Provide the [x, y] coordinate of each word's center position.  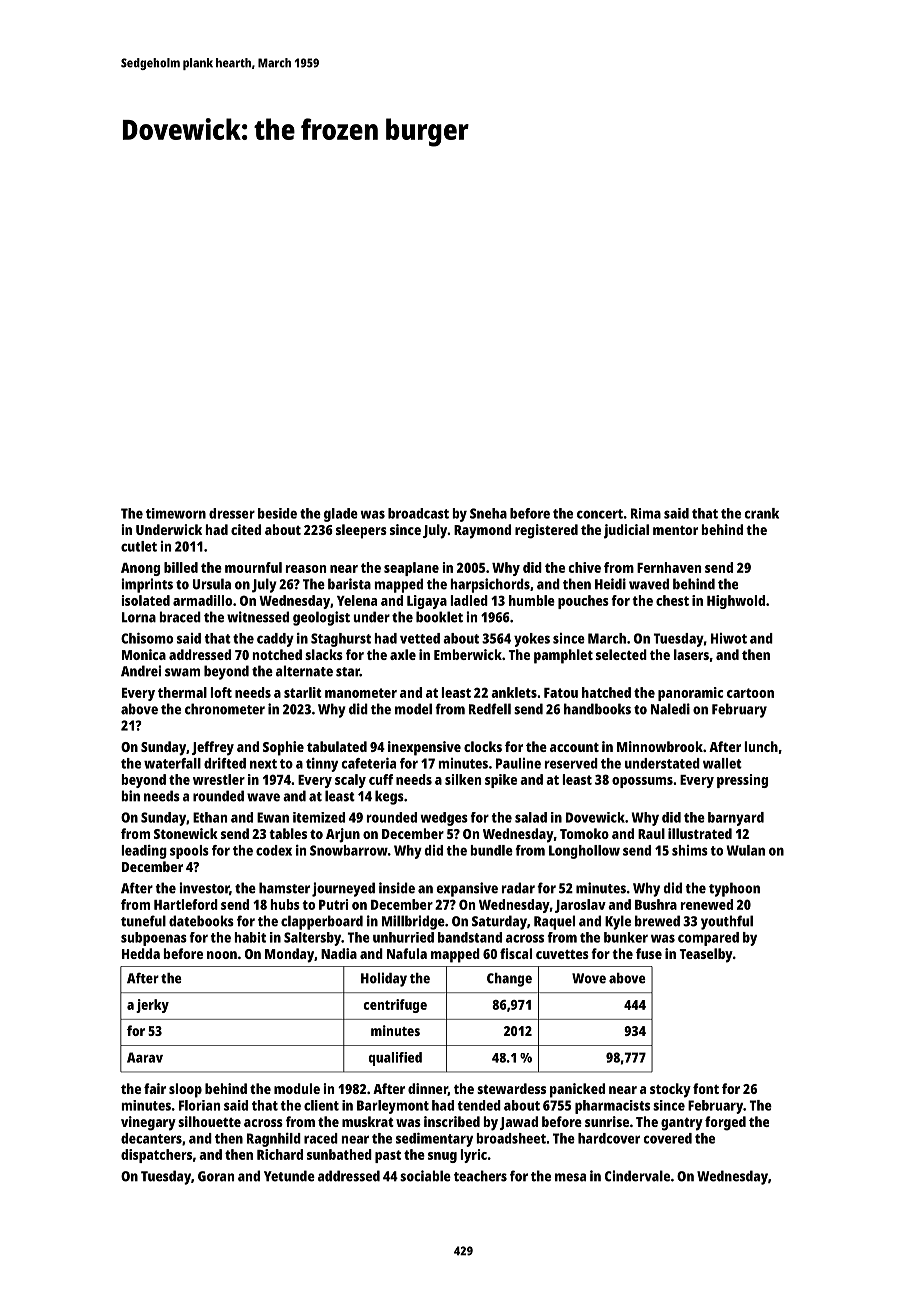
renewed [707, 904]
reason [306, 569]
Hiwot [729, 638]
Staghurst [341, 640]
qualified [395, 1059]
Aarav [145, 1057]
